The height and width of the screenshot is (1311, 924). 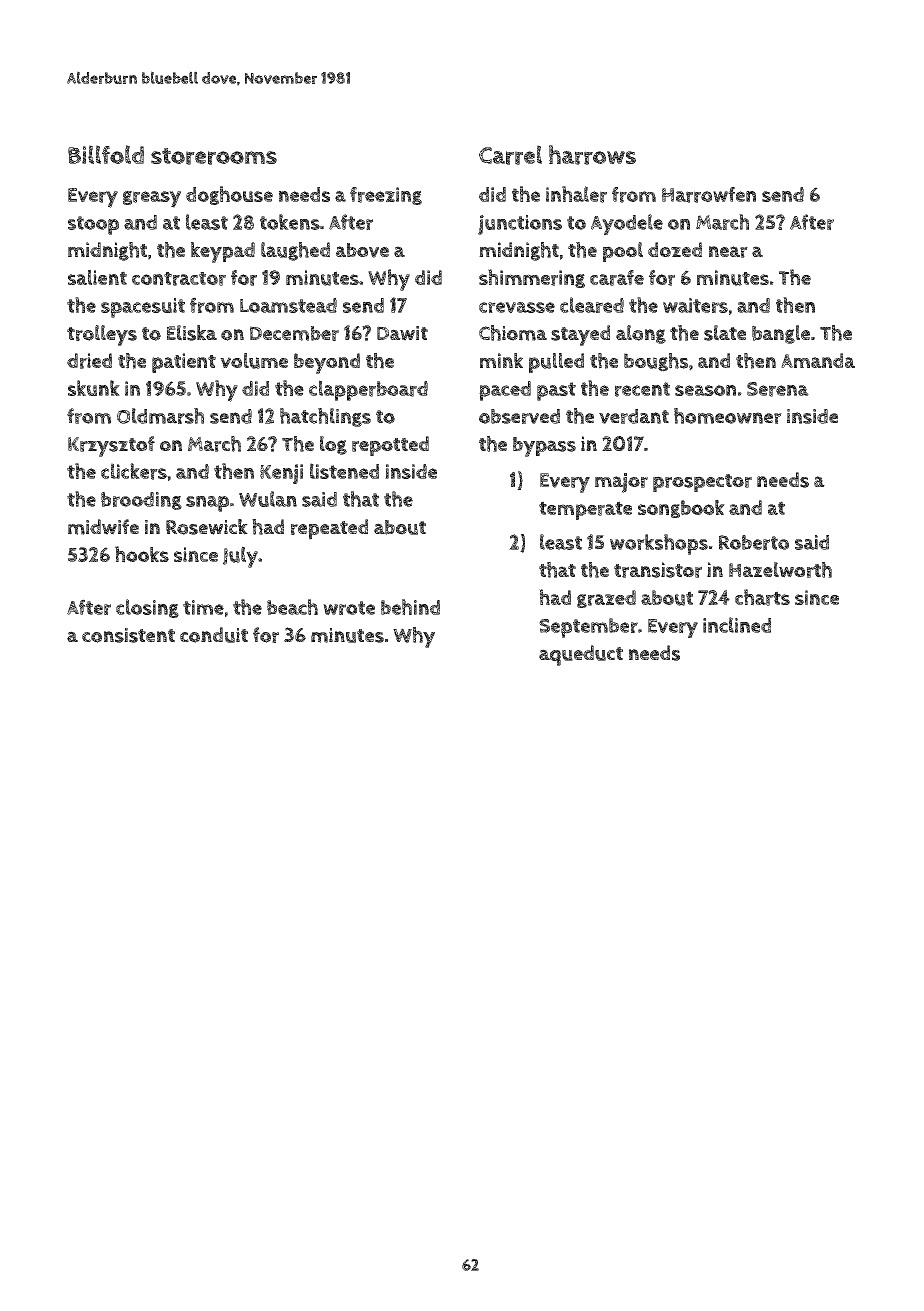 I want to click on homeowner, so click(x=728, y=416).
